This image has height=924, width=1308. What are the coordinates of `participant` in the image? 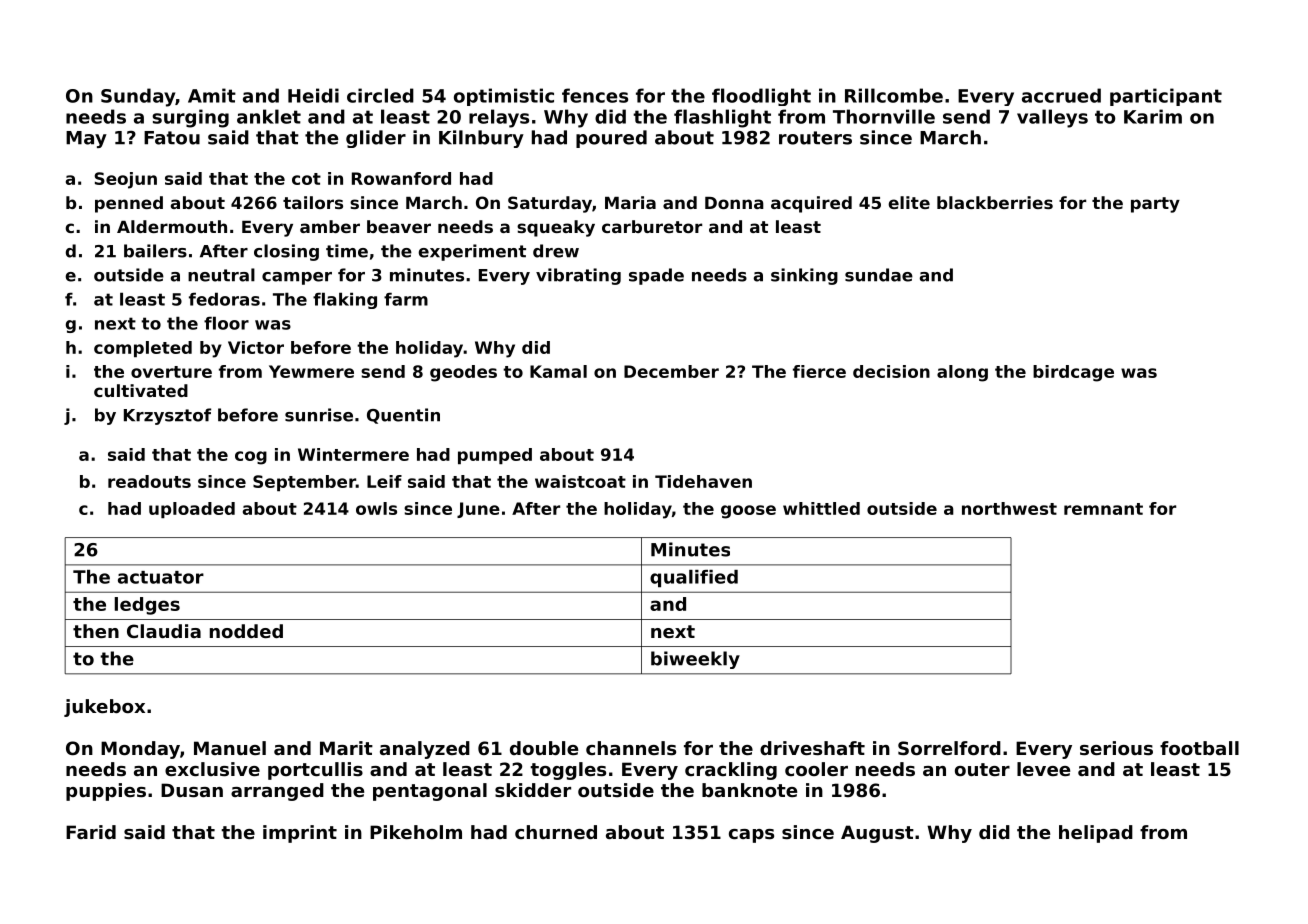 It's located at (1166, 97).
